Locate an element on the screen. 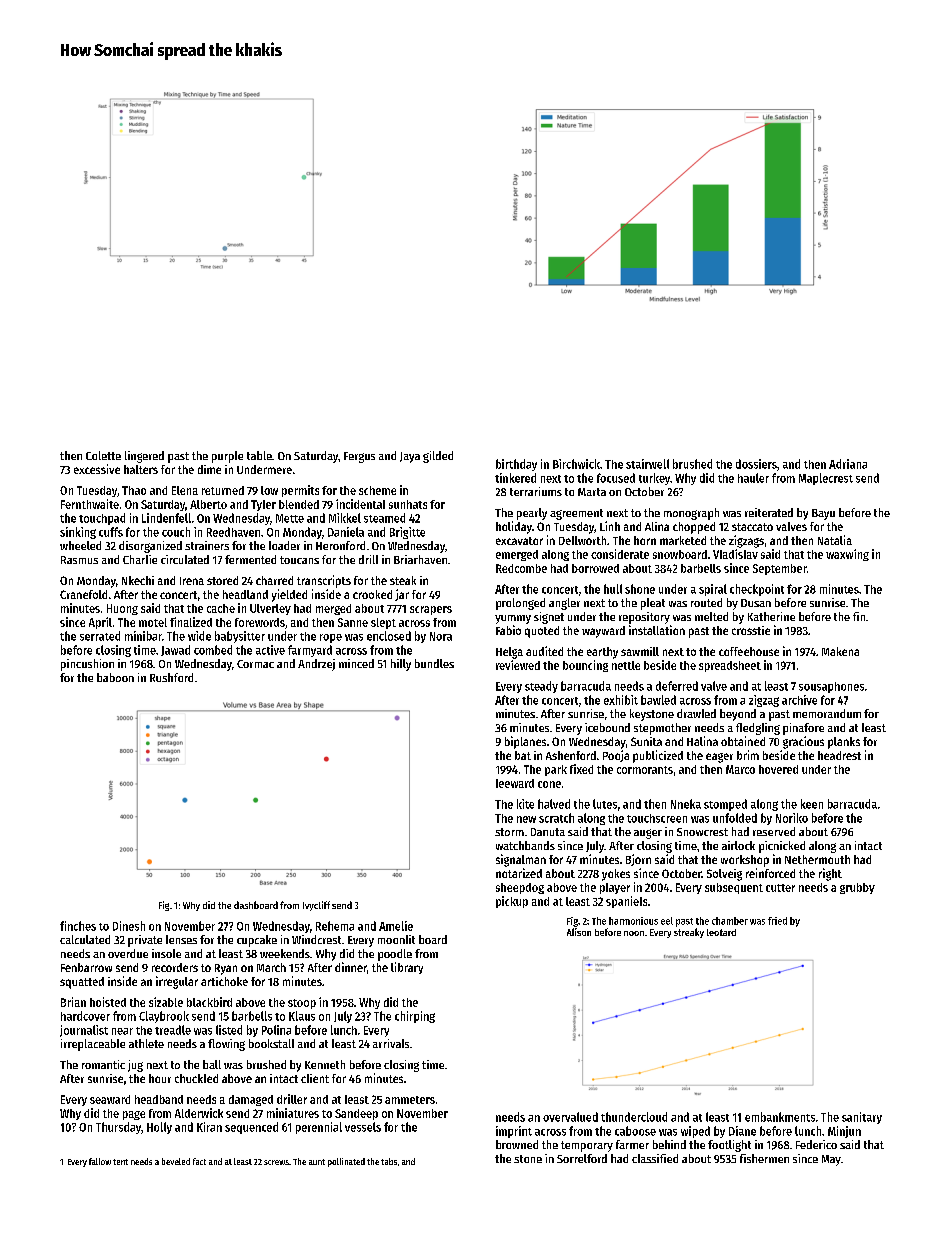  icebound is located at coordinates (607, 727).
